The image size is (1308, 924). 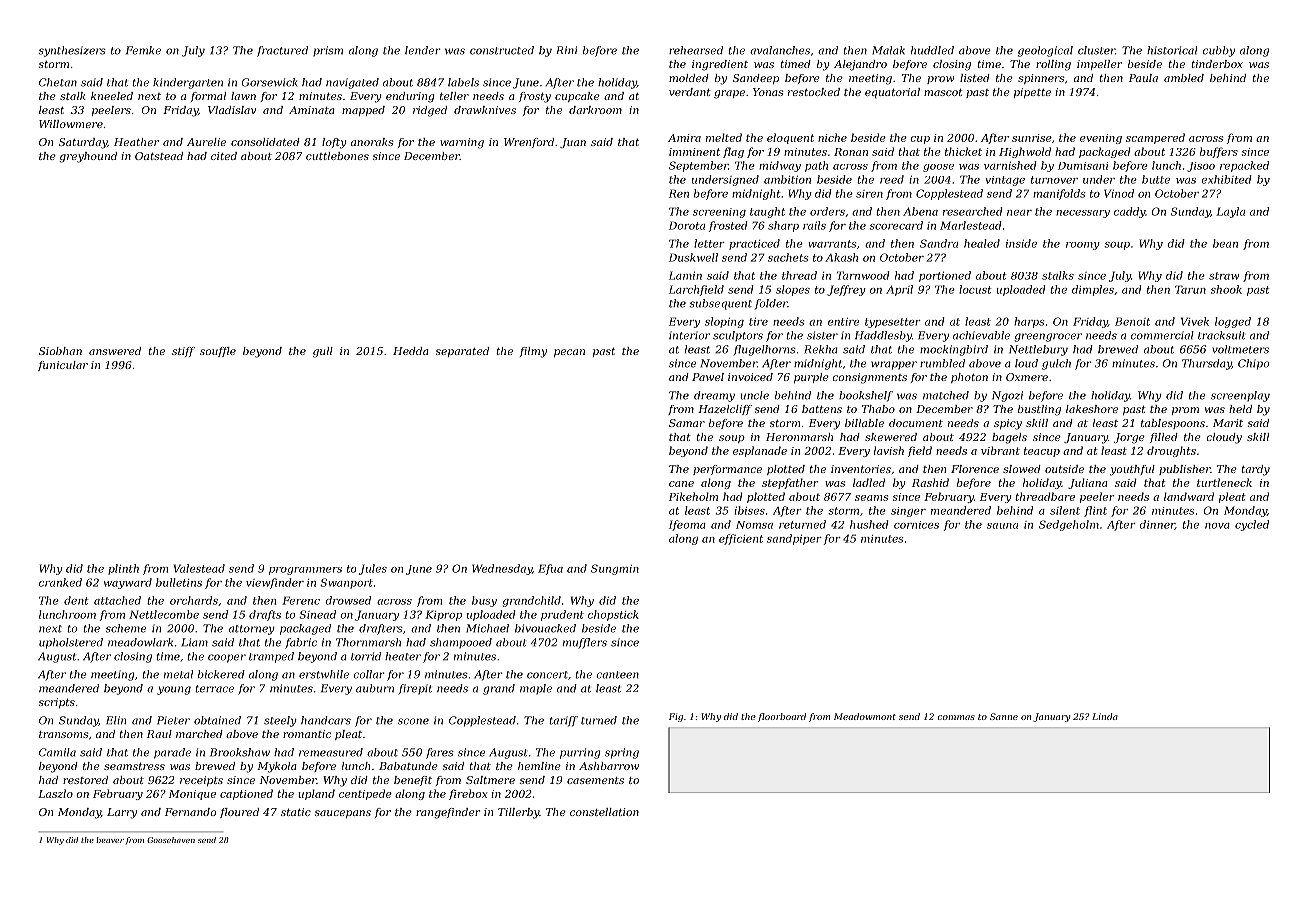 What do you see at coordinates (685, 275) in the page?
I see `Lamin` at bounding box center [685, 275].
